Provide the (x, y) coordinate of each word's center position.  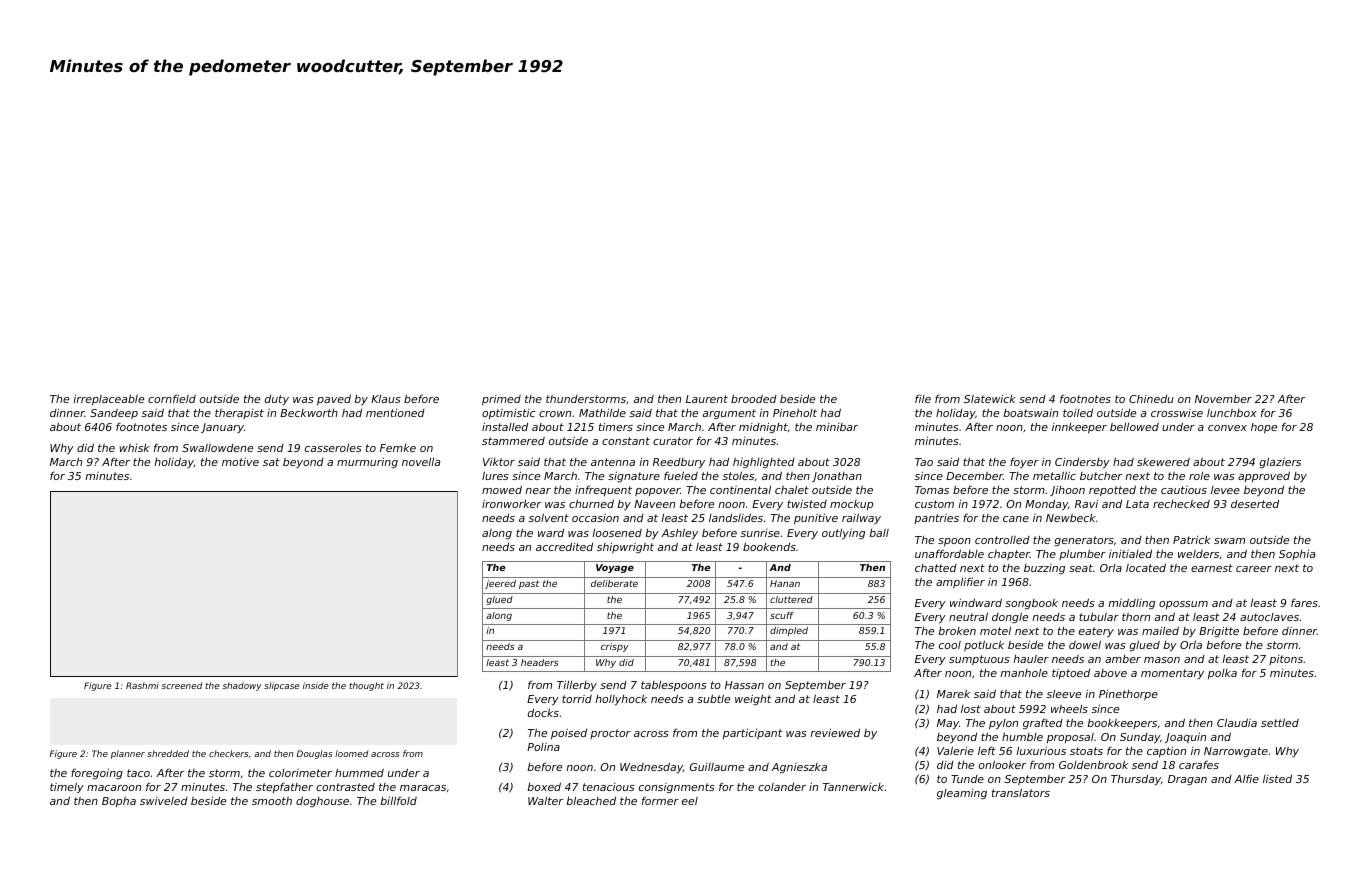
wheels (1069, 709)
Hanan (785, 583)
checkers (229, 753)
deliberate (614, 583)
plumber (1082, 554)
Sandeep (114, 414)
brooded (754, 398)
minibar (837, 427)
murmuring (367, 463)
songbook (1031, 604)
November (1223, 399)
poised (569, 734)
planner (128, 754)
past (529, 584)
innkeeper (1079, 428)
